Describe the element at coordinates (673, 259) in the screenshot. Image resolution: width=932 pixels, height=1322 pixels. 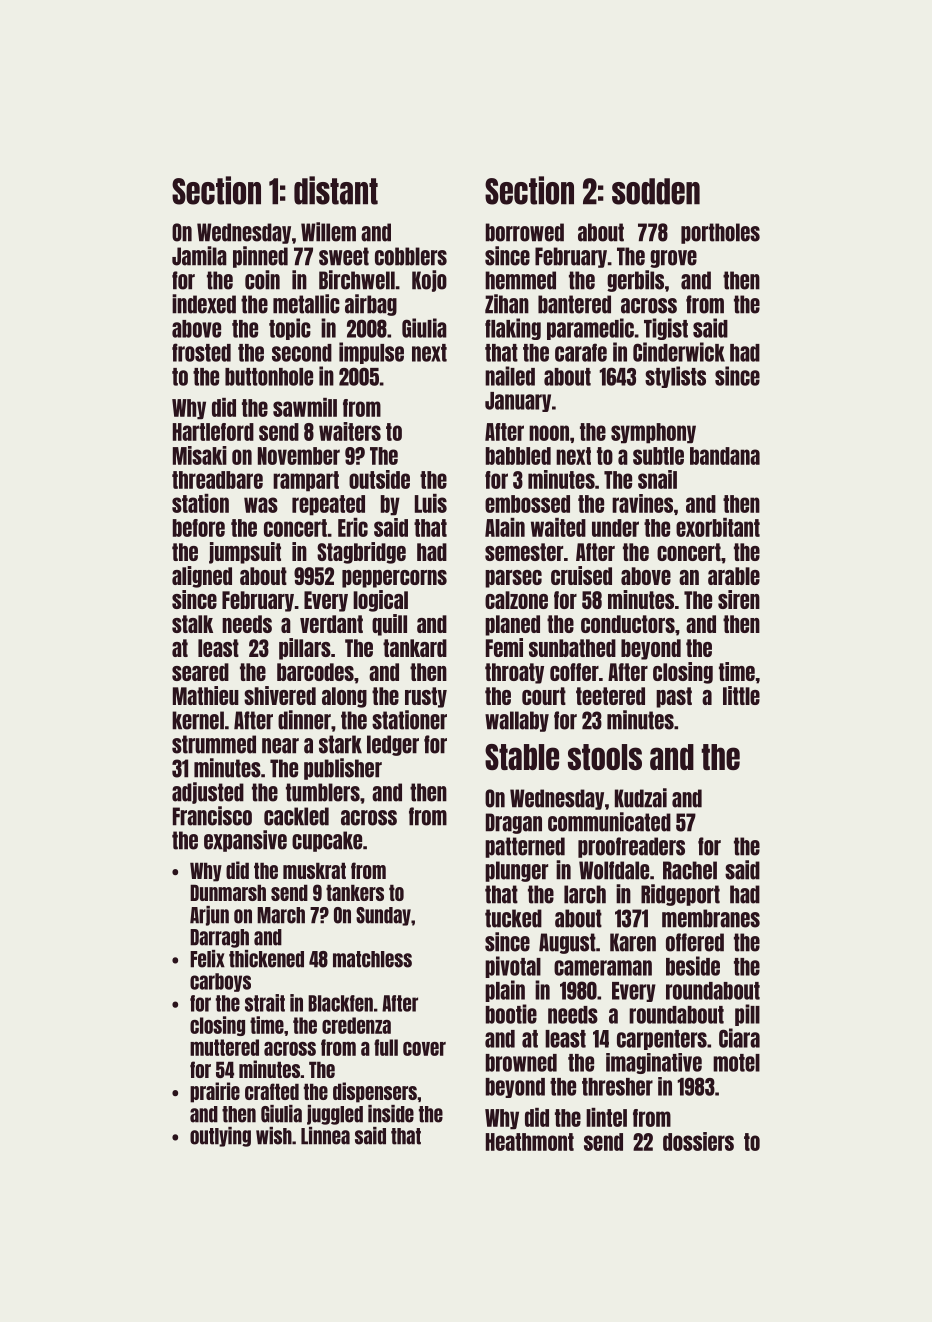
I see `grove` at that location.
